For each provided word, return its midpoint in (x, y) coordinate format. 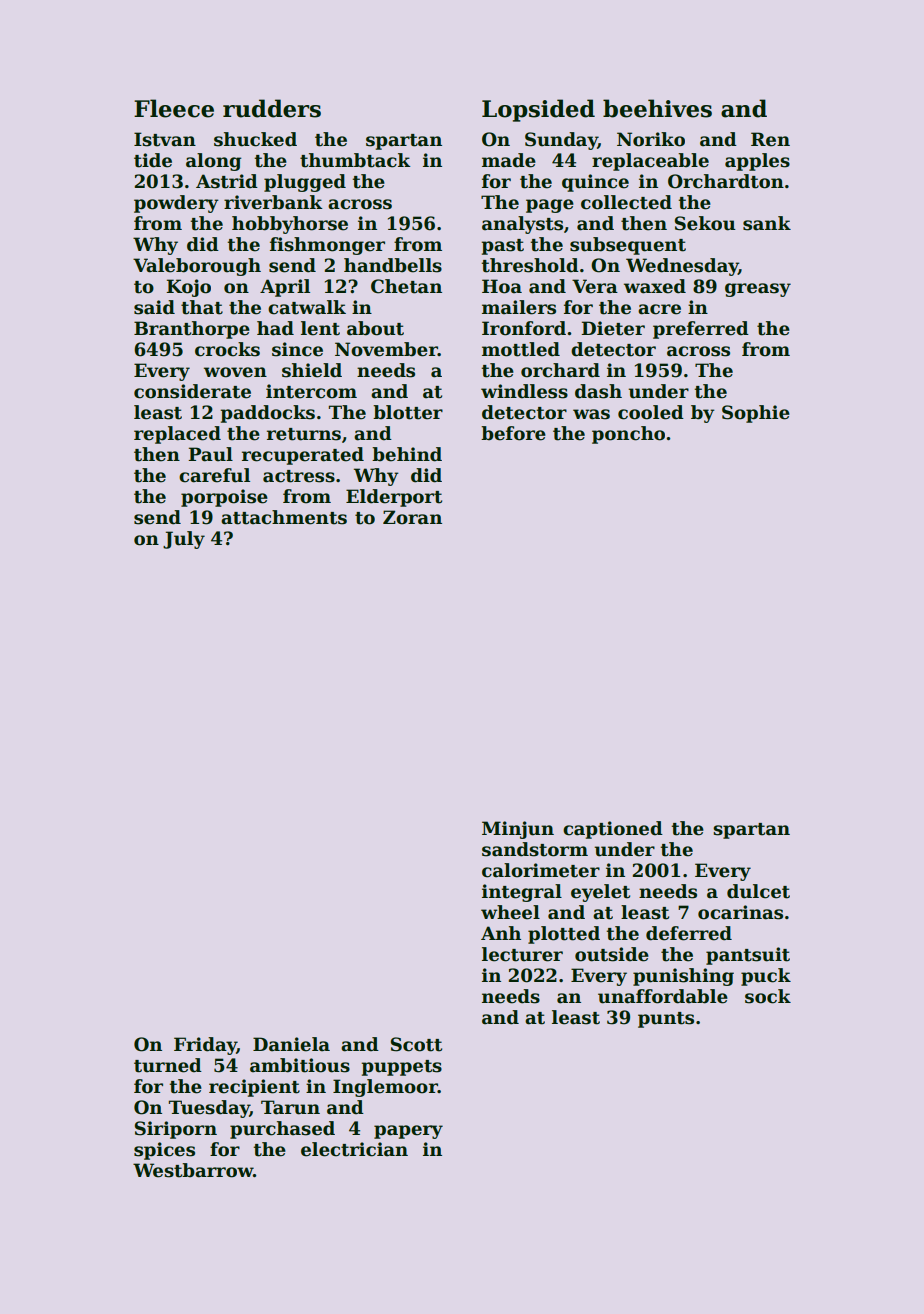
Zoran (412, 517)
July (184, 540)
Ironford (524, 328)
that (202, 307)
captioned (613, 830)
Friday (205, 1046)
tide (153, 160)
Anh (501, 933)
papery (408, 1132)
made (509, 160)
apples (757, 162)
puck (766, 977)
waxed (655, 286)
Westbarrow (193, 1170)
